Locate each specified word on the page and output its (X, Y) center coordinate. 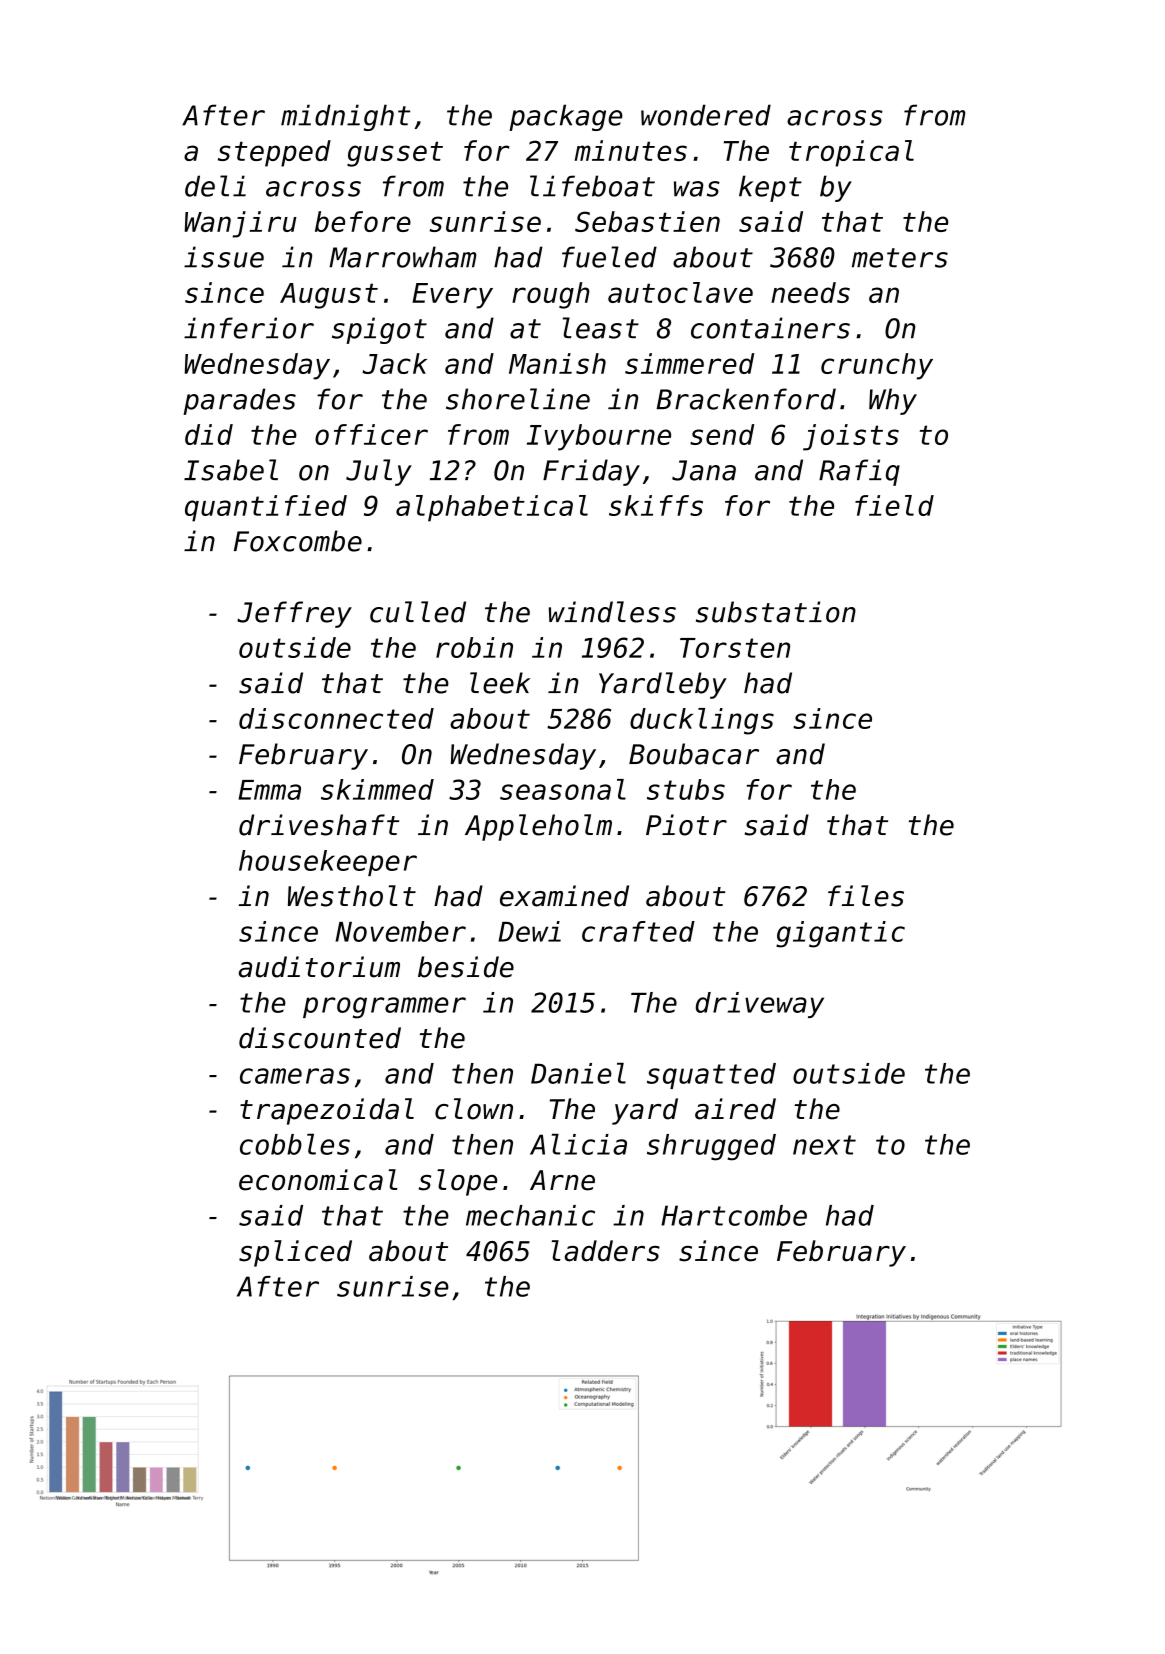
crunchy (877, 366)
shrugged (711, 1147)
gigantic (840, 934)
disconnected (336, 718)
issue (224, 257)
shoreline (518, 399)
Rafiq (859, 472)
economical (318, 1180)
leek (500, 683)
